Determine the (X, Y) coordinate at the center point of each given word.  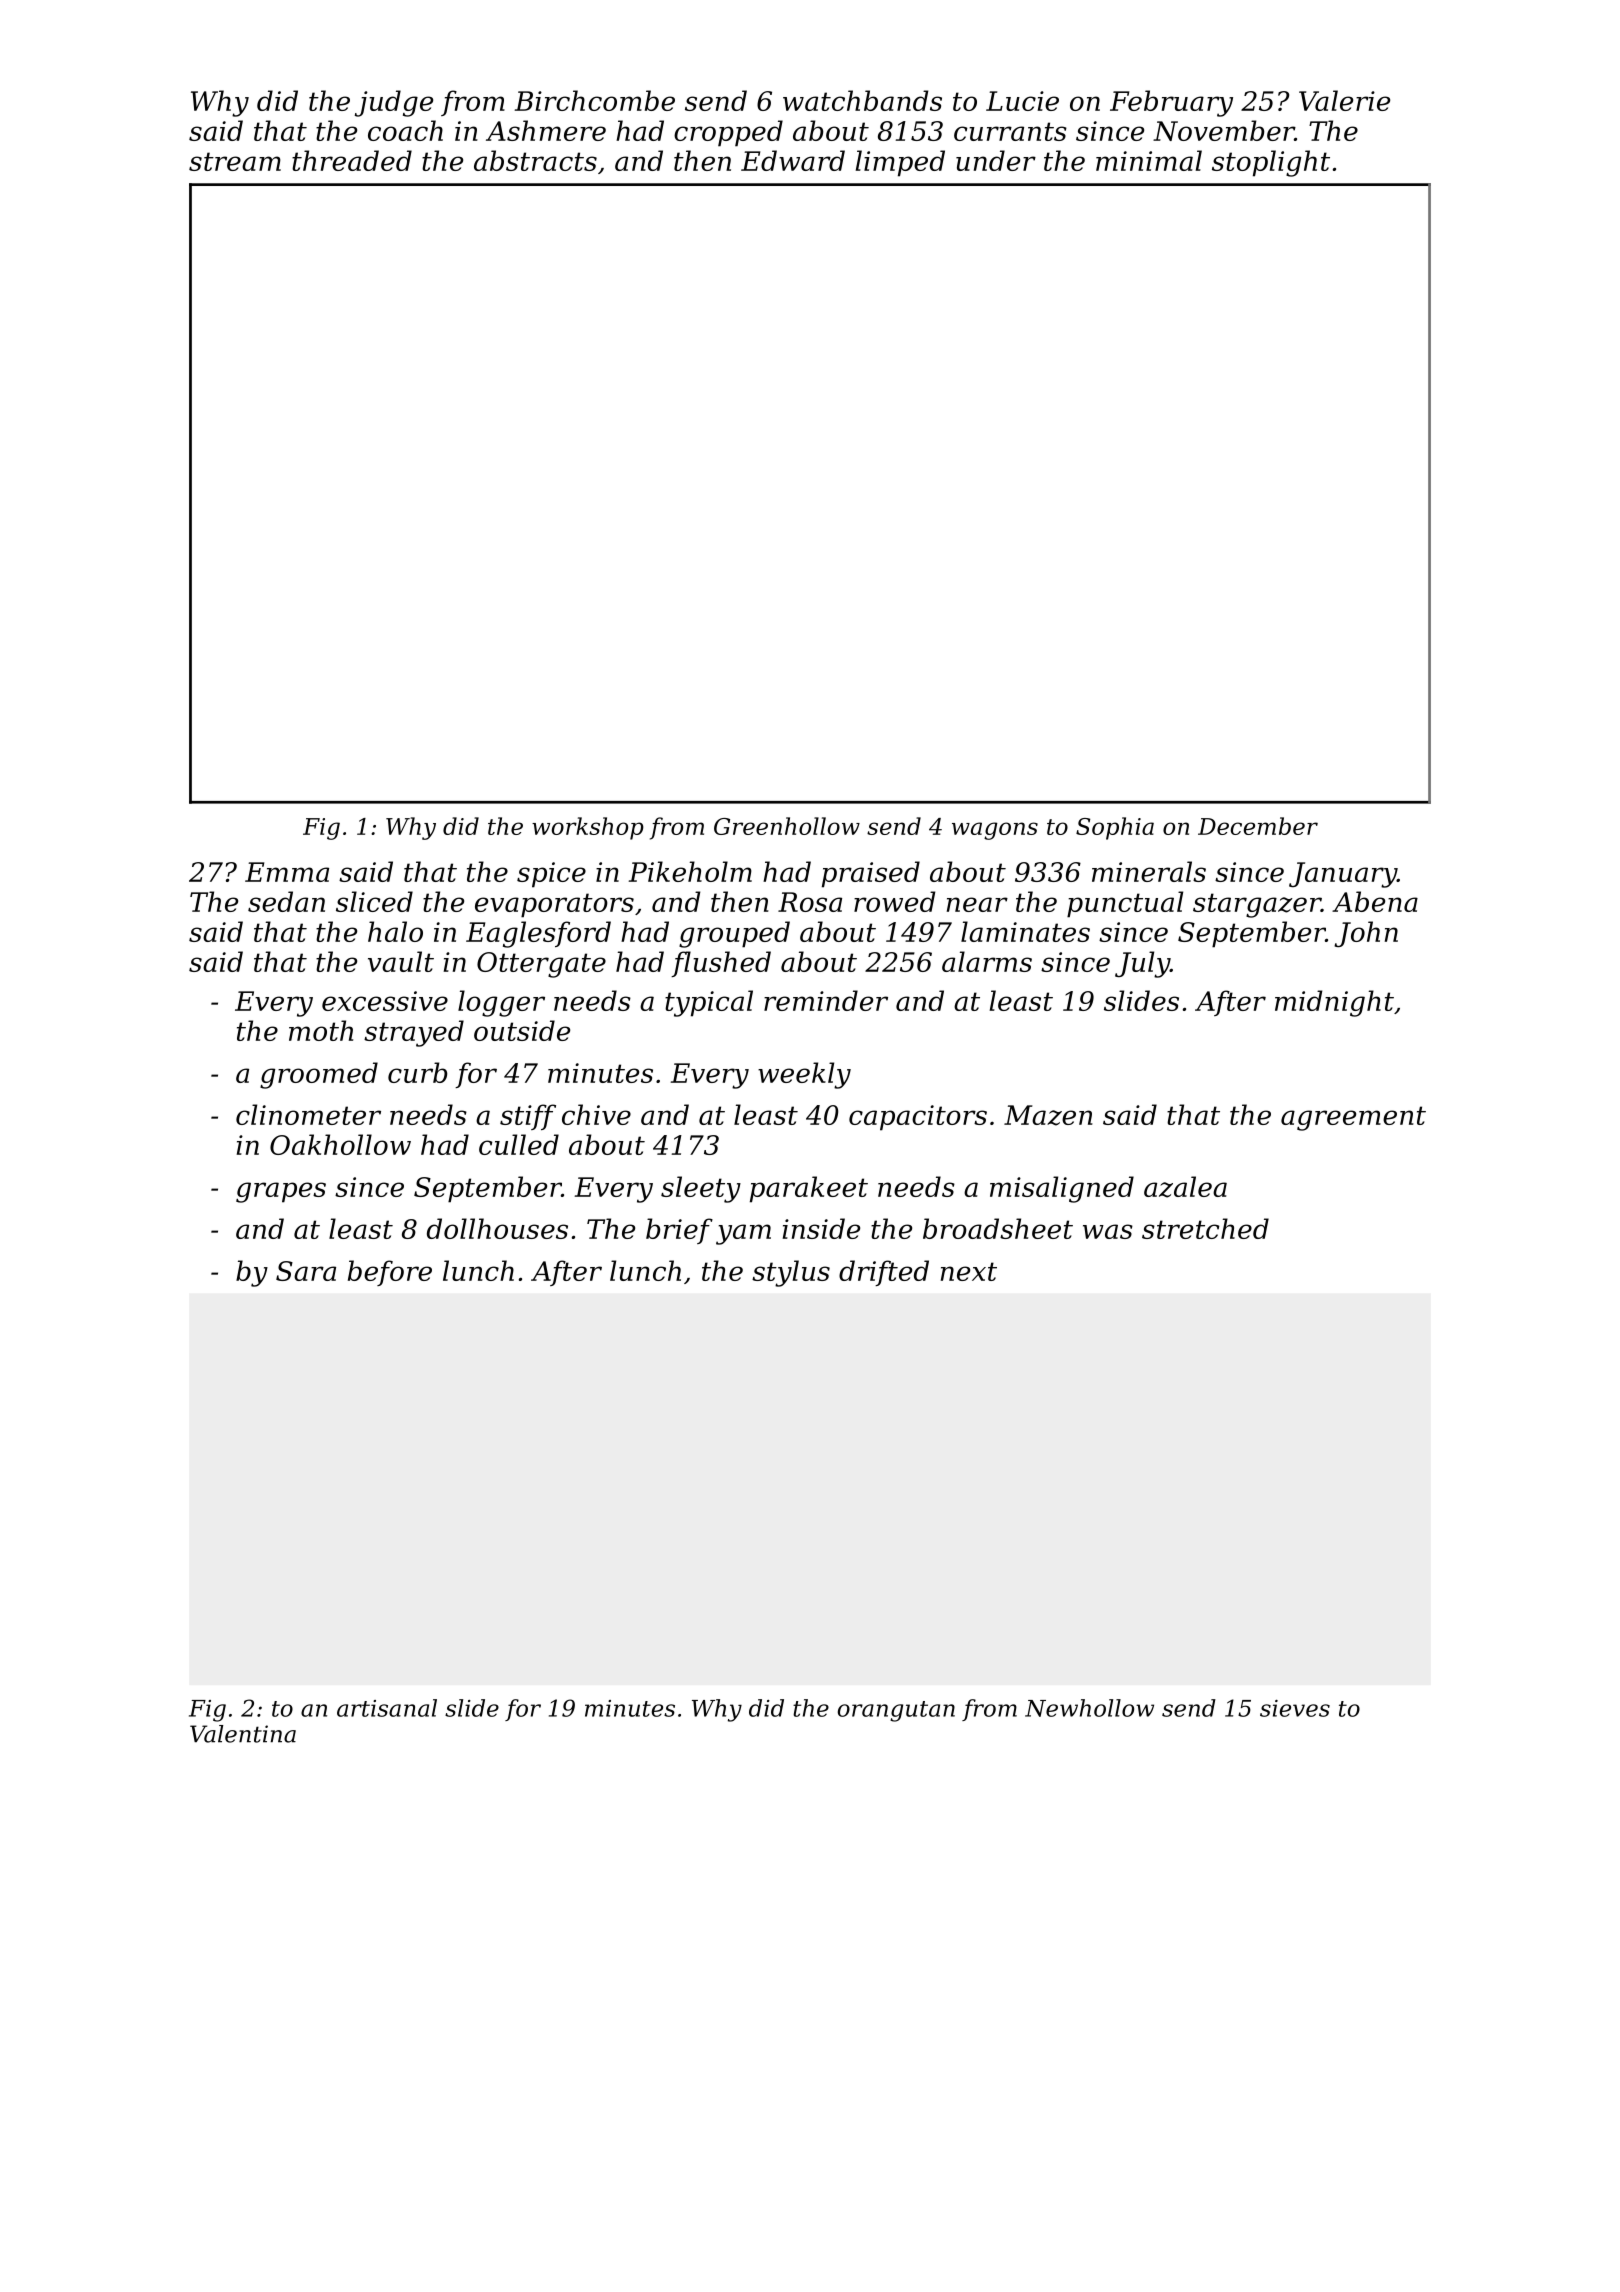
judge (394, 103)
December (1258, 826)
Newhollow (1089, 1708)
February (1171, 103)
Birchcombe (594, 100)
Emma (287, 872)
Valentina (243, 1734)
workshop (588, 828)
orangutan (896, 1711)
